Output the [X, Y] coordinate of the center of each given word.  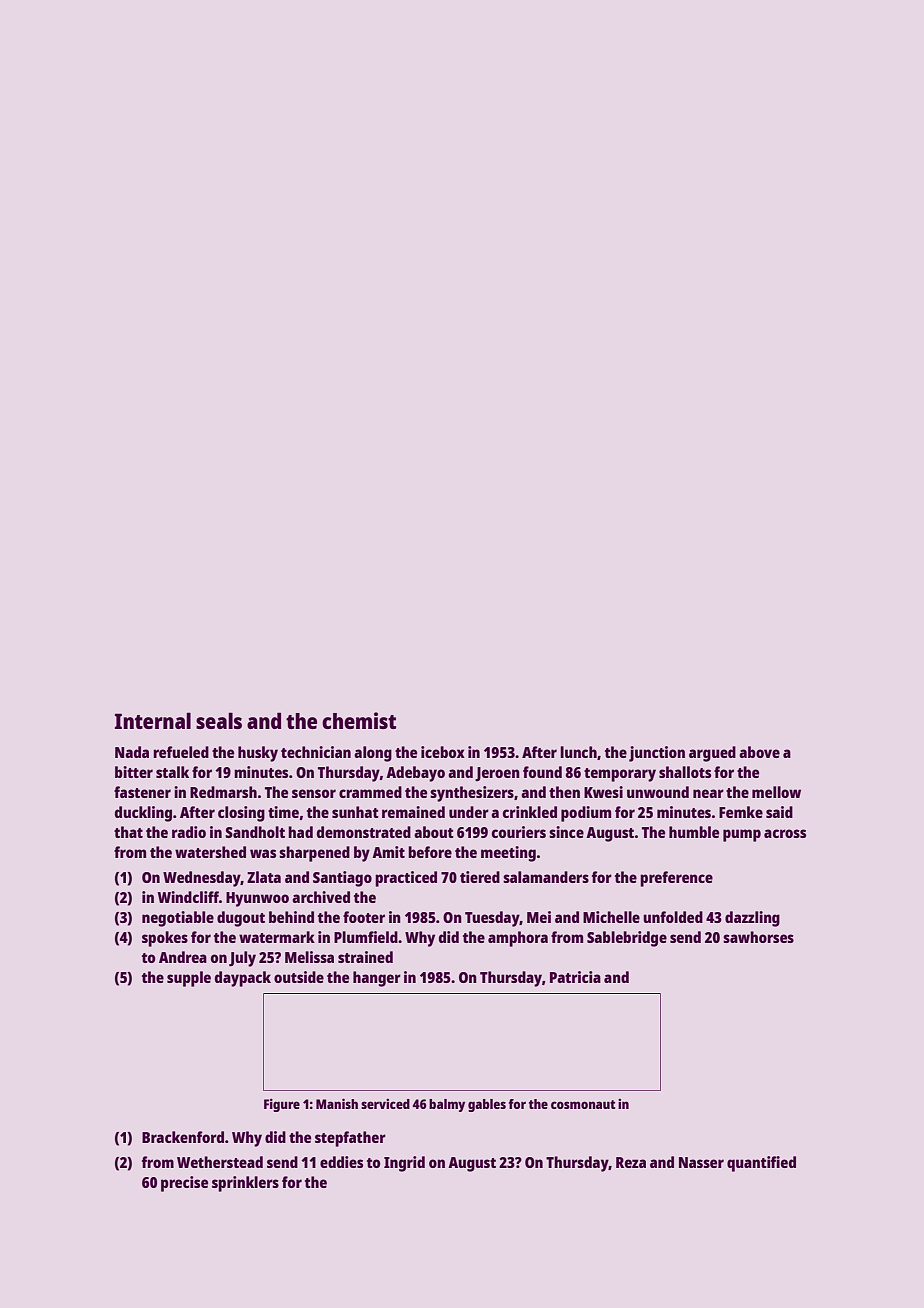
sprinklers [245, 1184]
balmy [447, 1105]
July [242, 959]
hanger [377, 979]
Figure [282, 1105]
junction [657, 754]
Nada [132, 752]
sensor [314, 793]
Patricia [575, 977]
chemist [359, 720]
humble [694, 832]
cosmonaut [583, 1104]
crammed [370, 792]
